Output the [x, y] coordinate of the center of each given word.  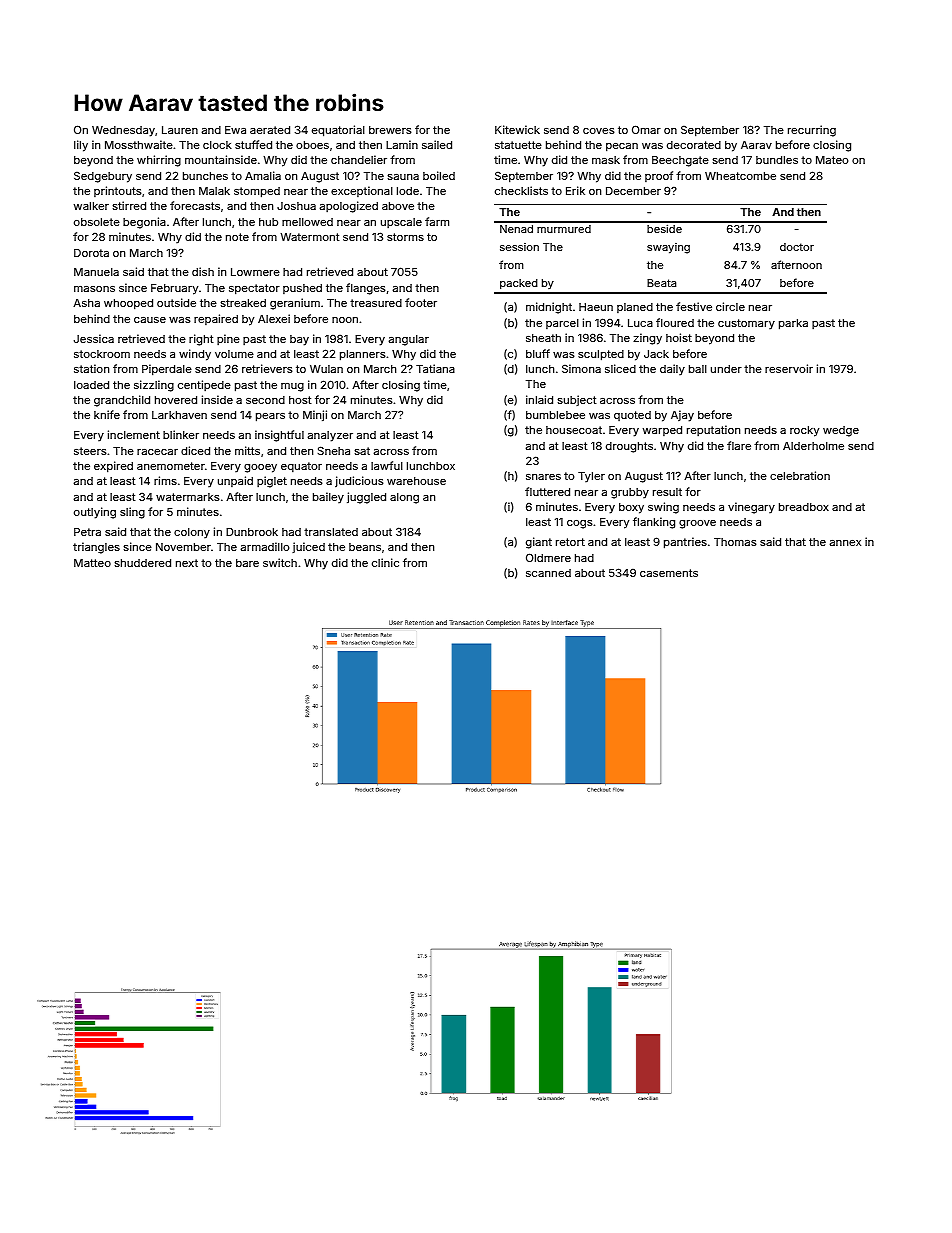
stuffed [253, 144]
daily [672, 370]
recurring [812, 131]
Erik [575, 190]
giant [539, 543]
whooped [128, 304]
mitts [247, 450]
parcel [562, 324]
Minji [315, 416]
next [187, 563]
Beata [661, 283]
